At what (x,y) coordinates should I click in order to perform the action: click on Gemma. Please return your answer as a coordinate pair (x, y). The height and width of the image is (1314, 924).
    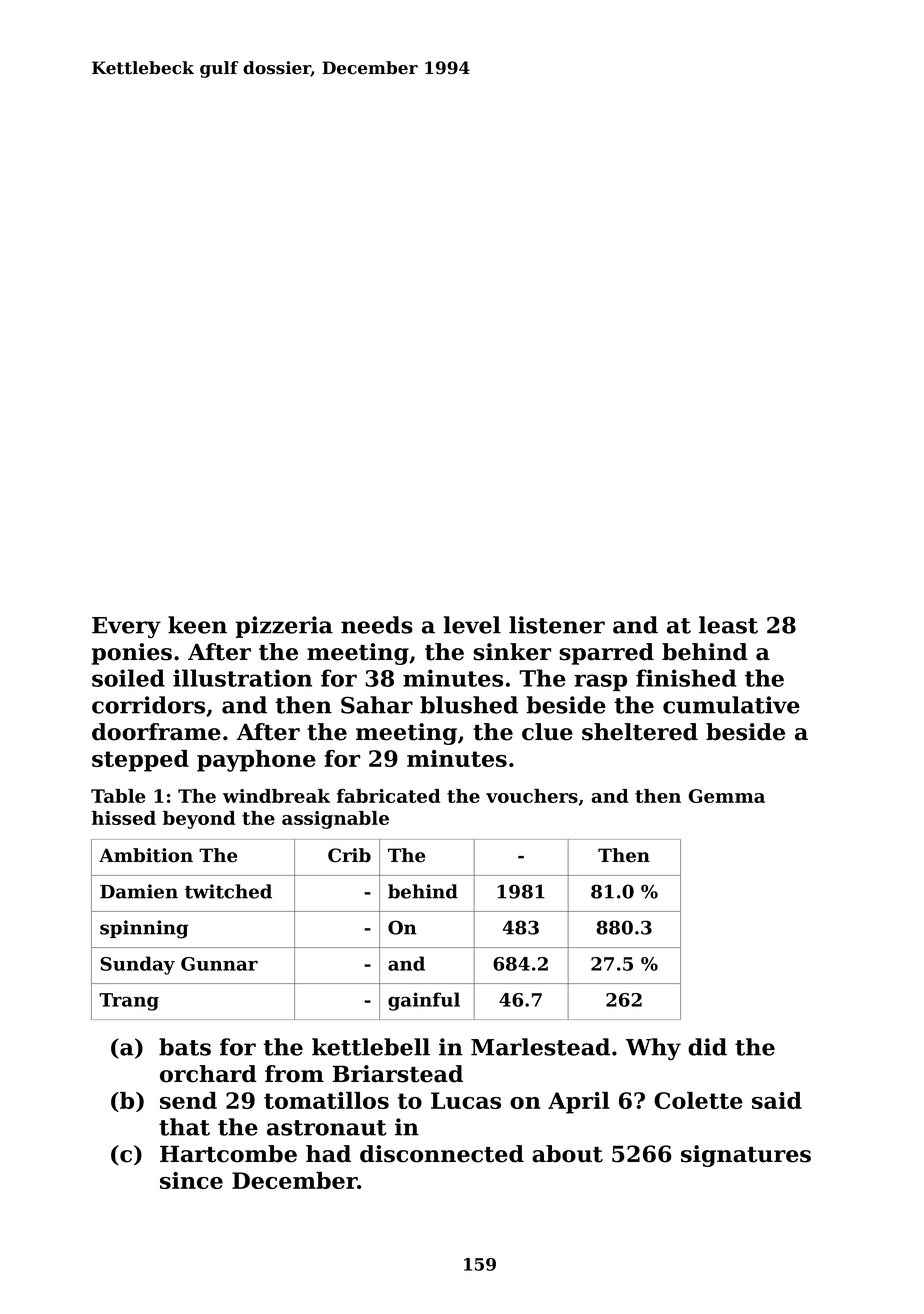
    Looking at the image, I should click on (727, 796).
